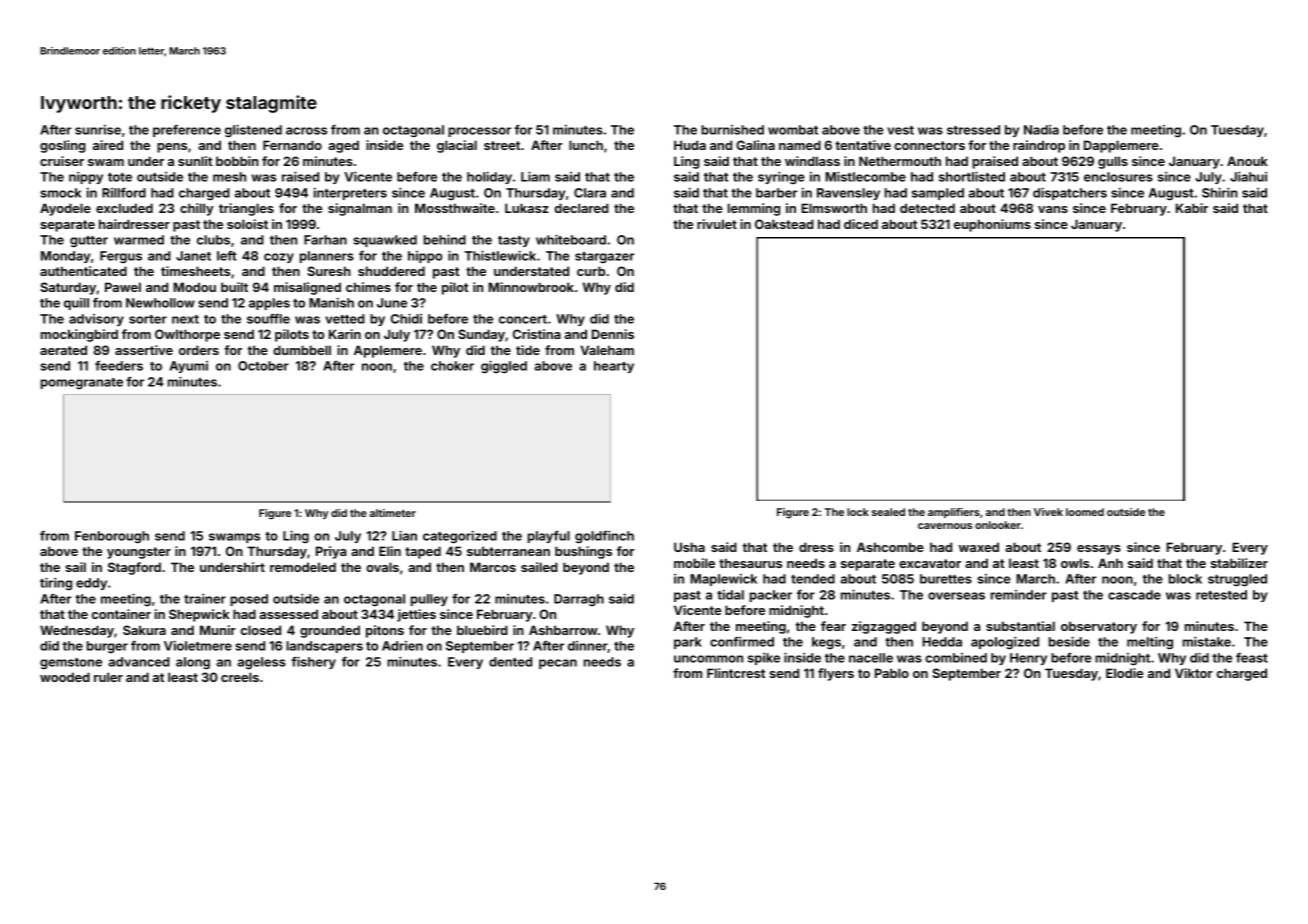 This screenshot has width=1308, height=924. Describe the element at coordinates (1041, 130) in the screenshot. I see `Nadia` at that location.
